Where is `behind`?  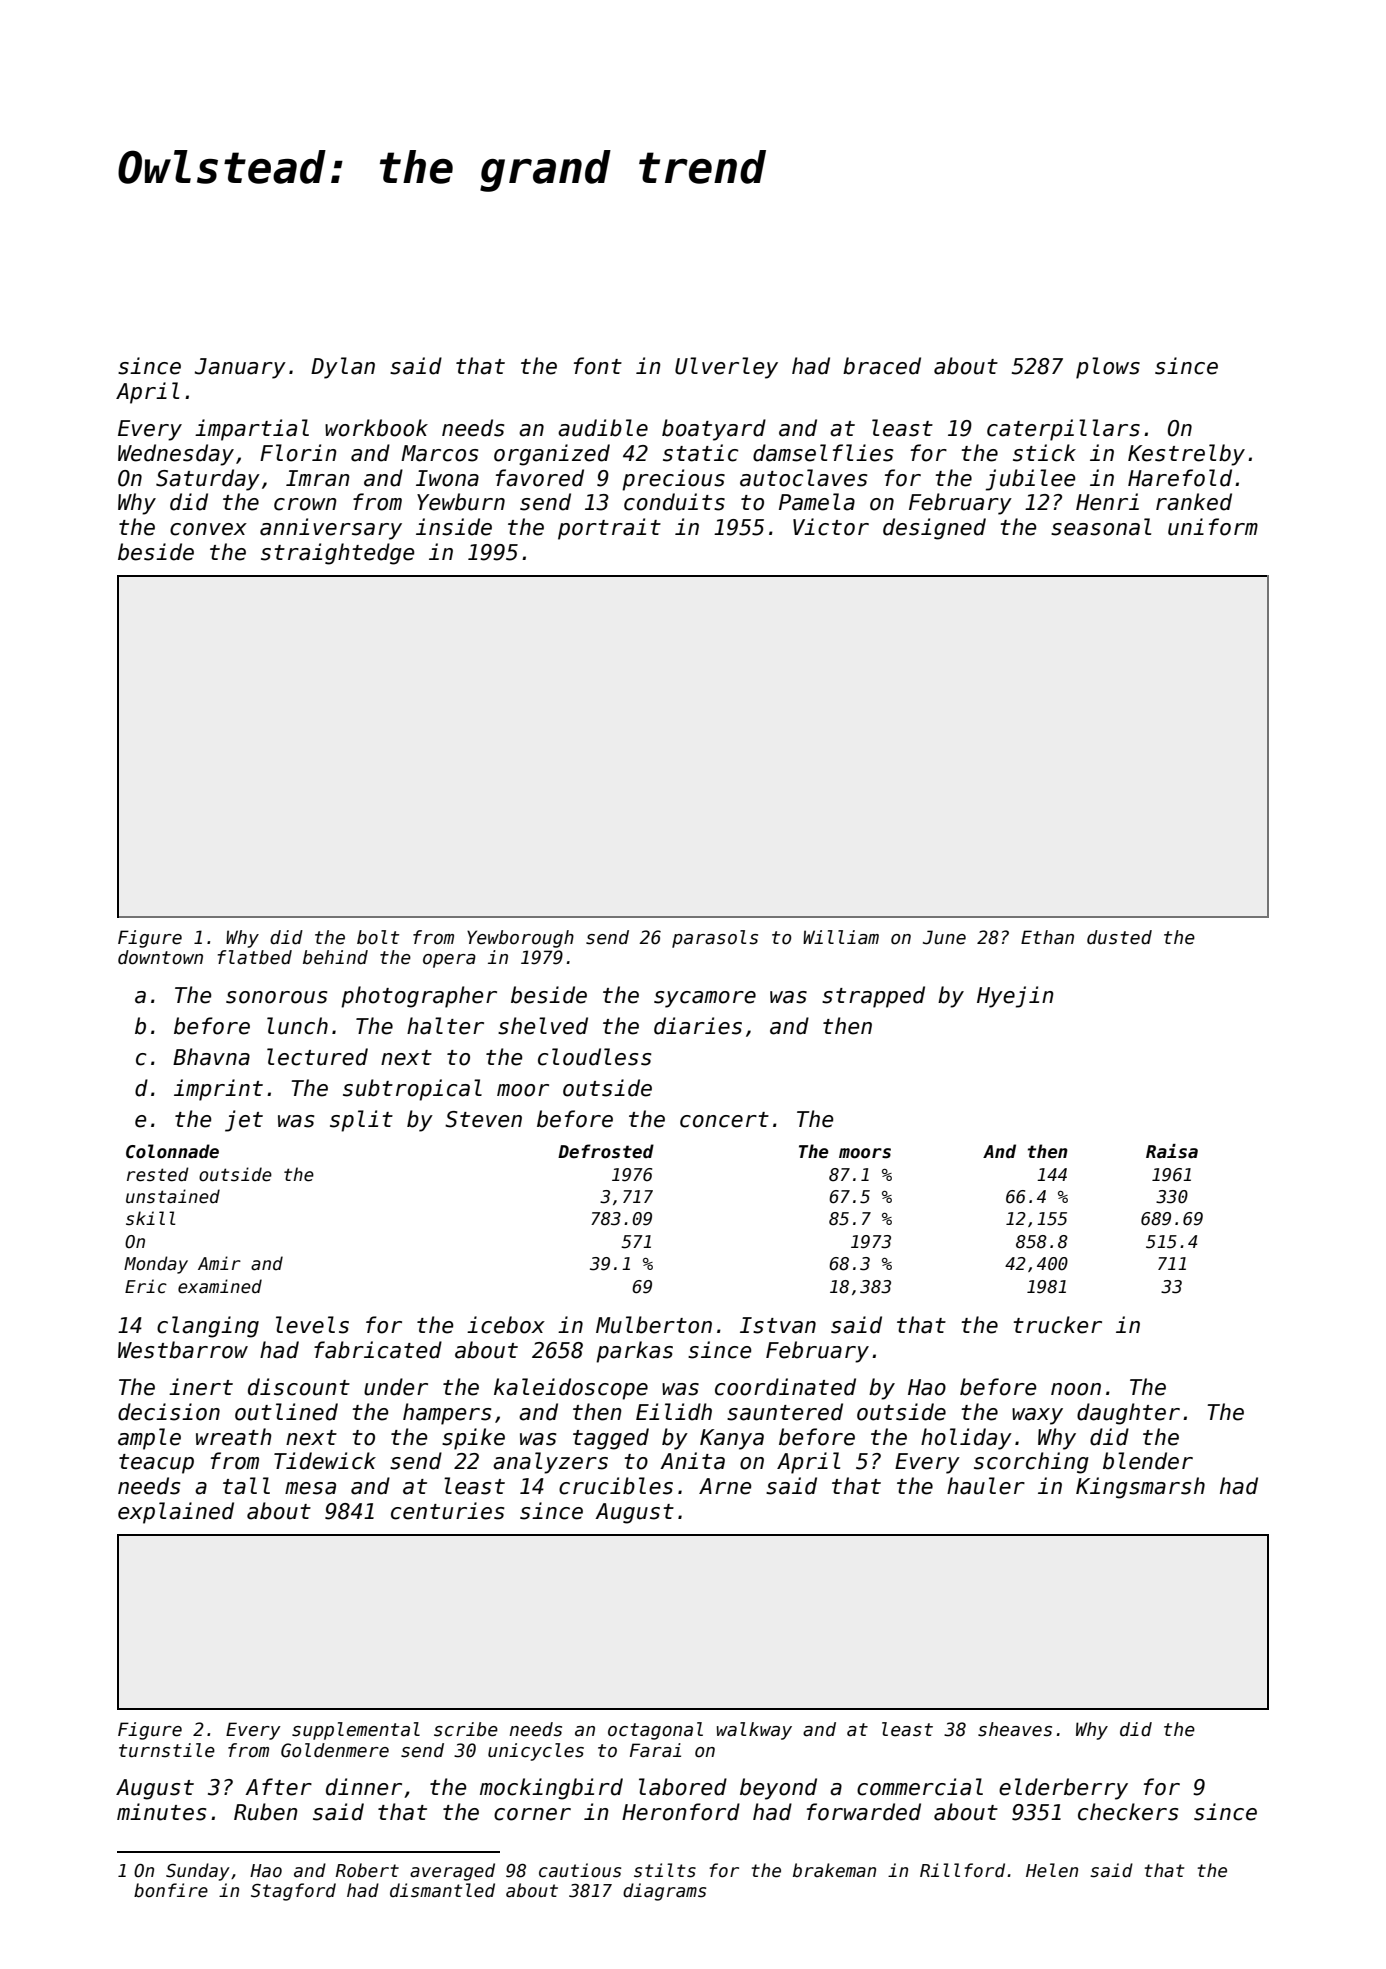 behind is located at coordinates (335, 957).
